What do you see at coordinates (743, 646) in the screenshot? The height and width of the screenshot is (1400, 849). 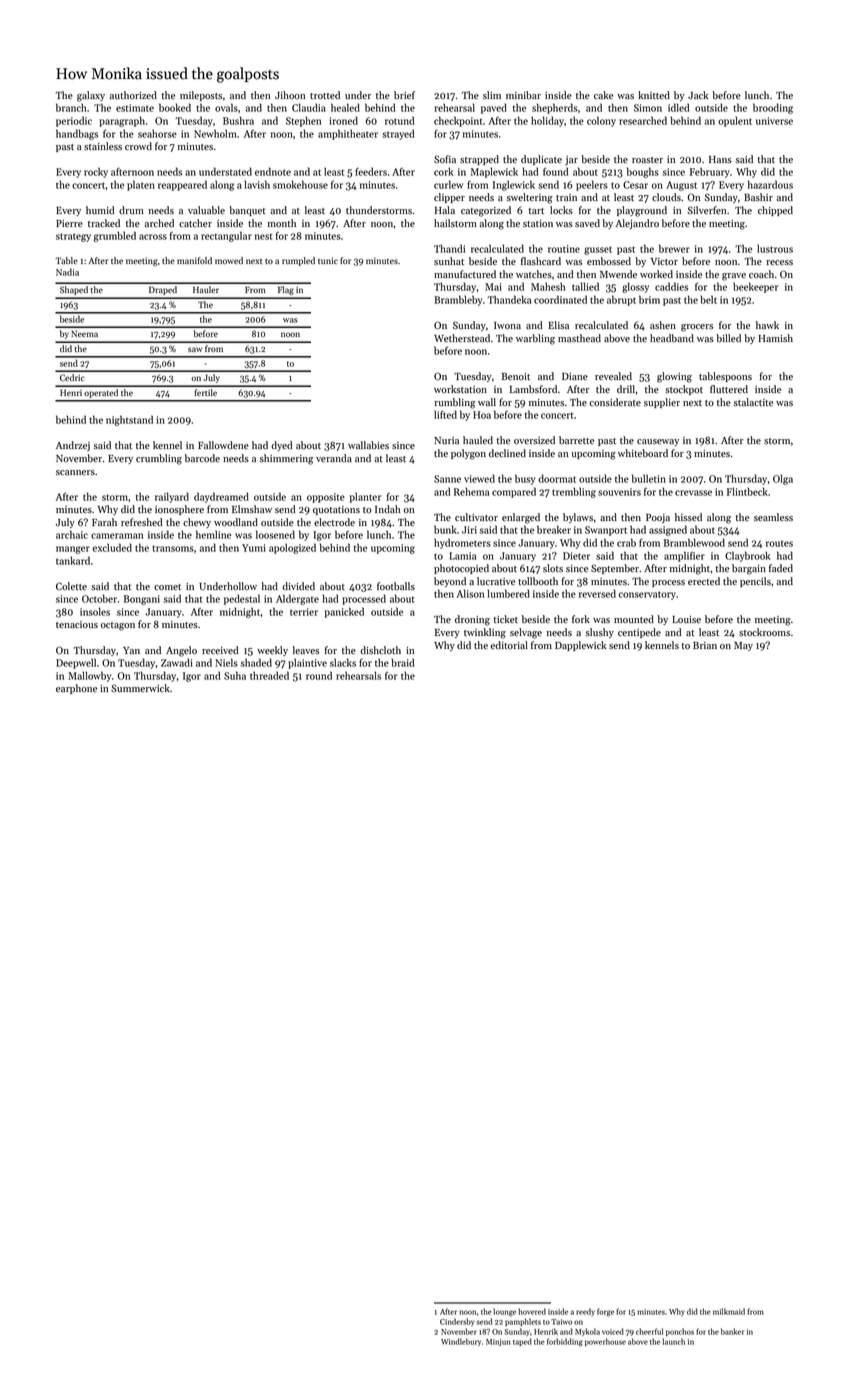 I see `May` at bounding box center [743, 646].
